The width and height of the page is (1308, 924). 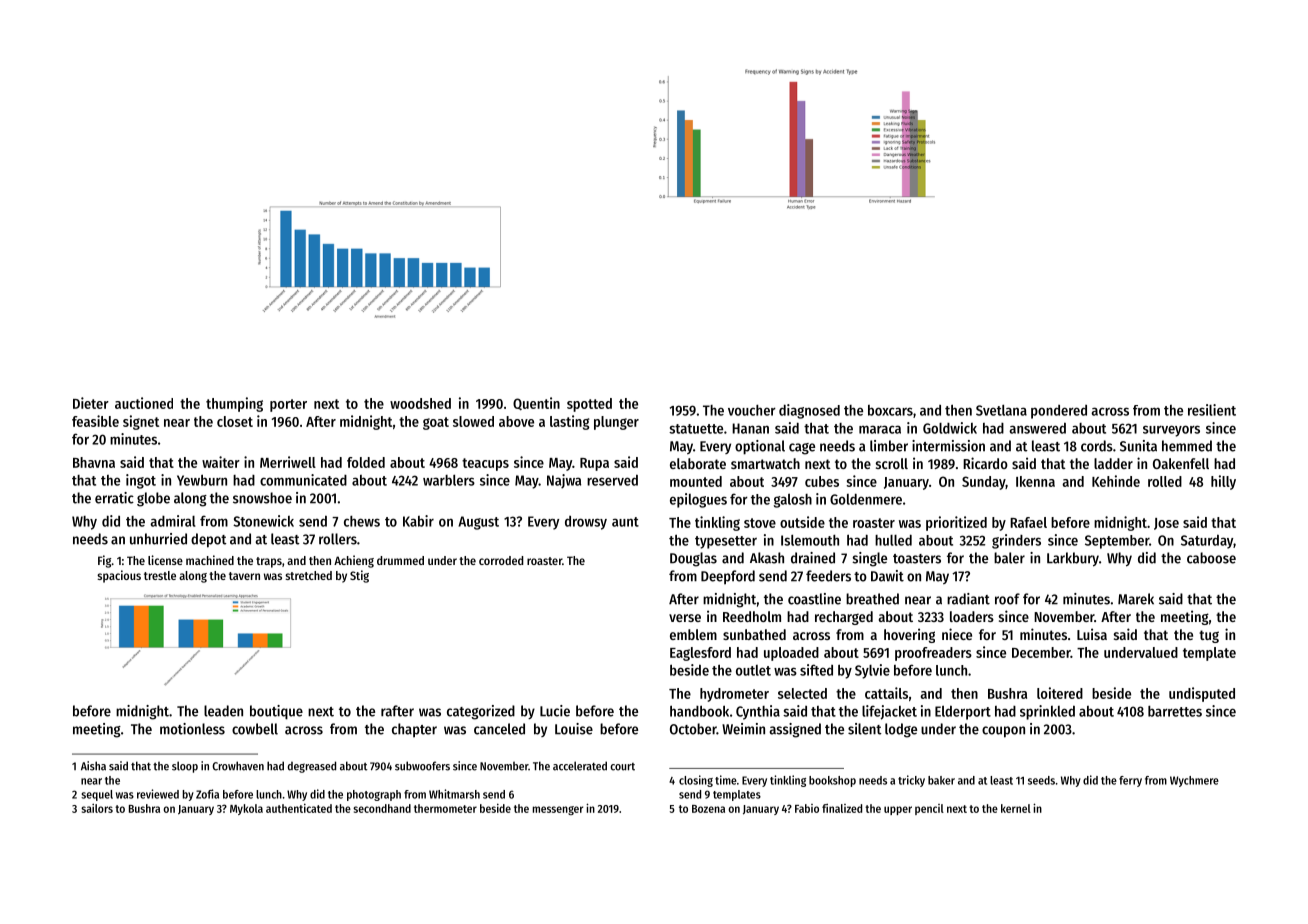 I want to click on woodshed, so click(x=420, y=403).
